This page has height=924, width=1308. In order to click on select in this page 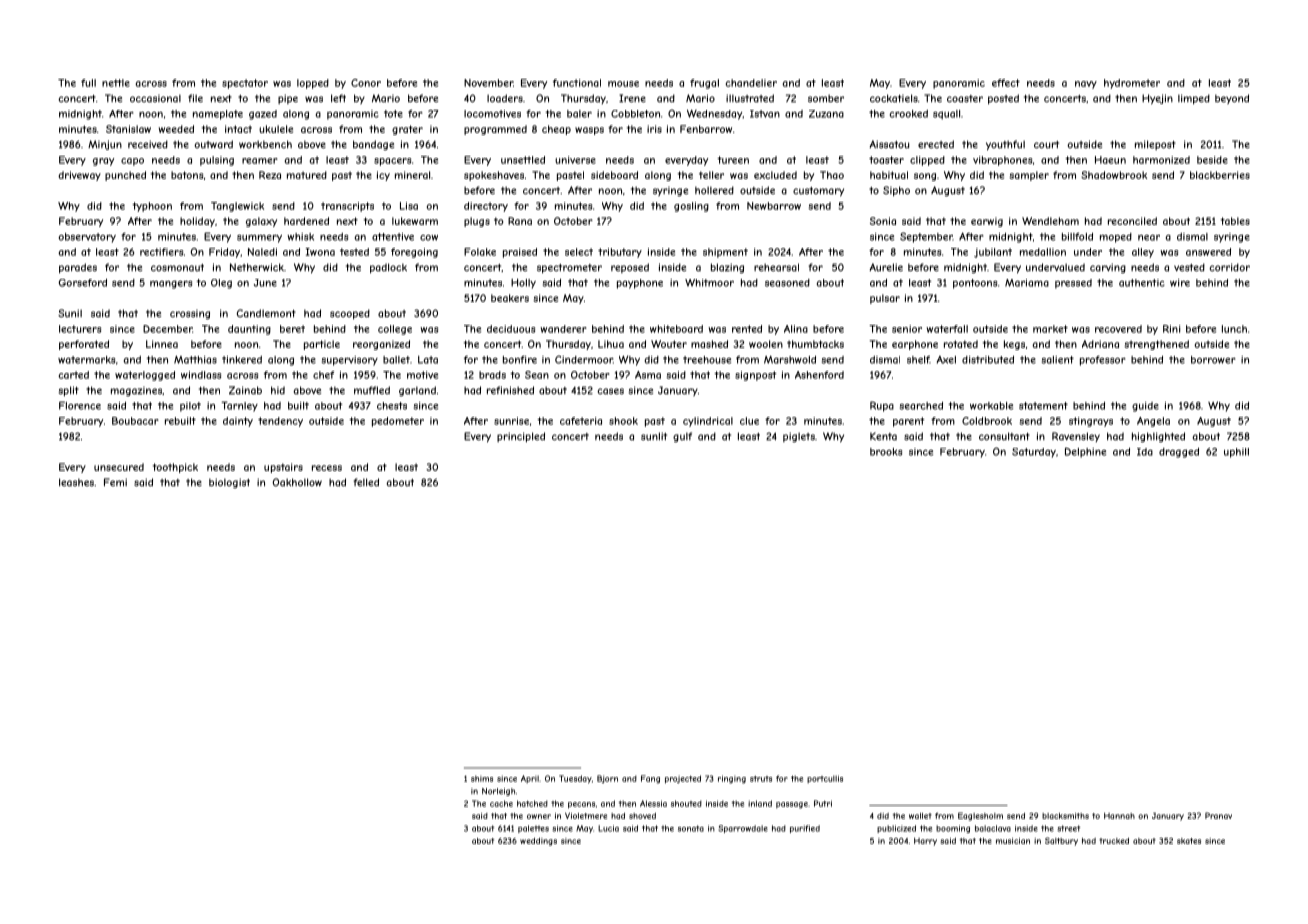, I will do `click(579, 252)`.
